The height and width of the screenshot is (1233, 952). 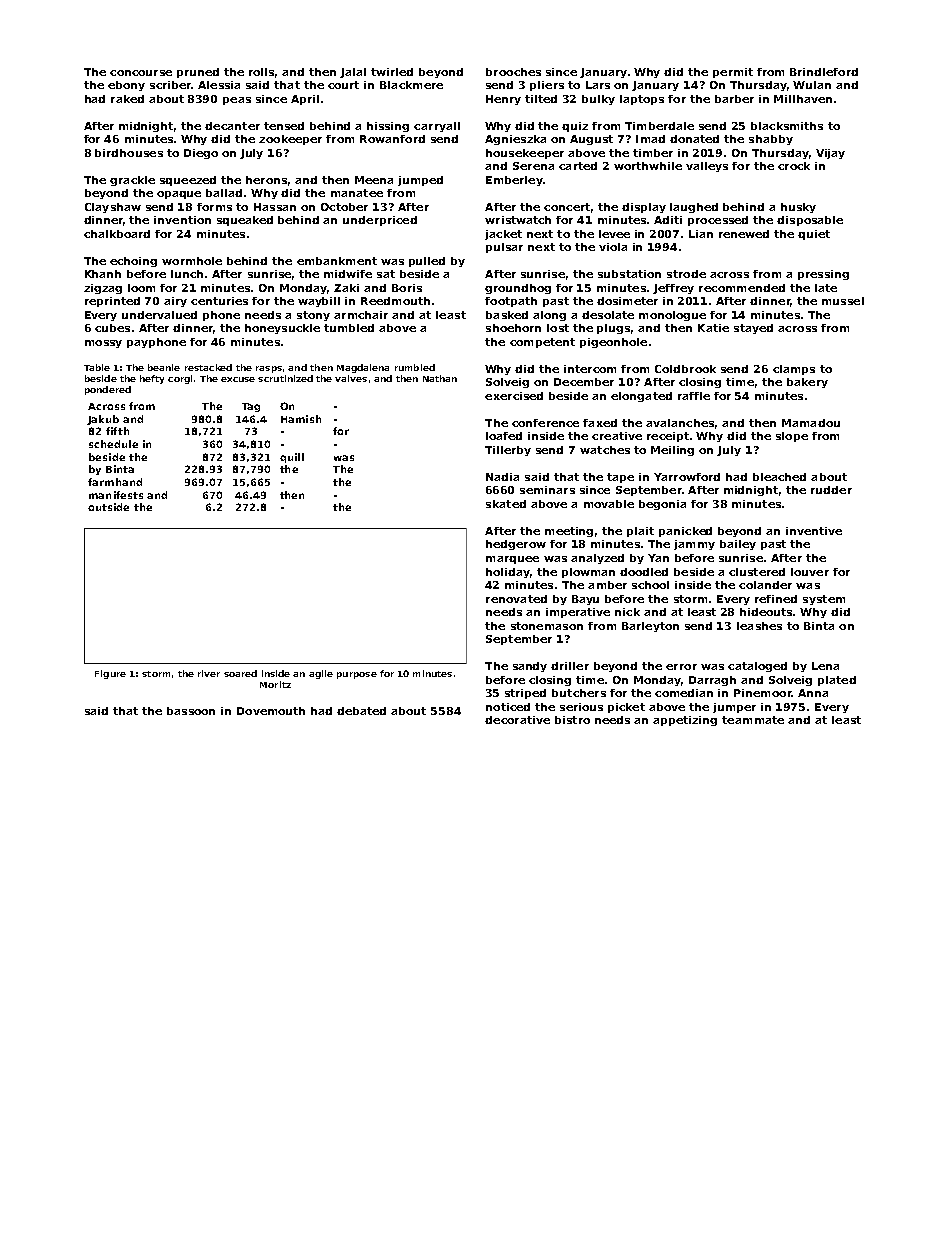 What do you see at coordinates (112, 328) in the screenshot?
I see `cubes` at bounding box center [112, 328].
